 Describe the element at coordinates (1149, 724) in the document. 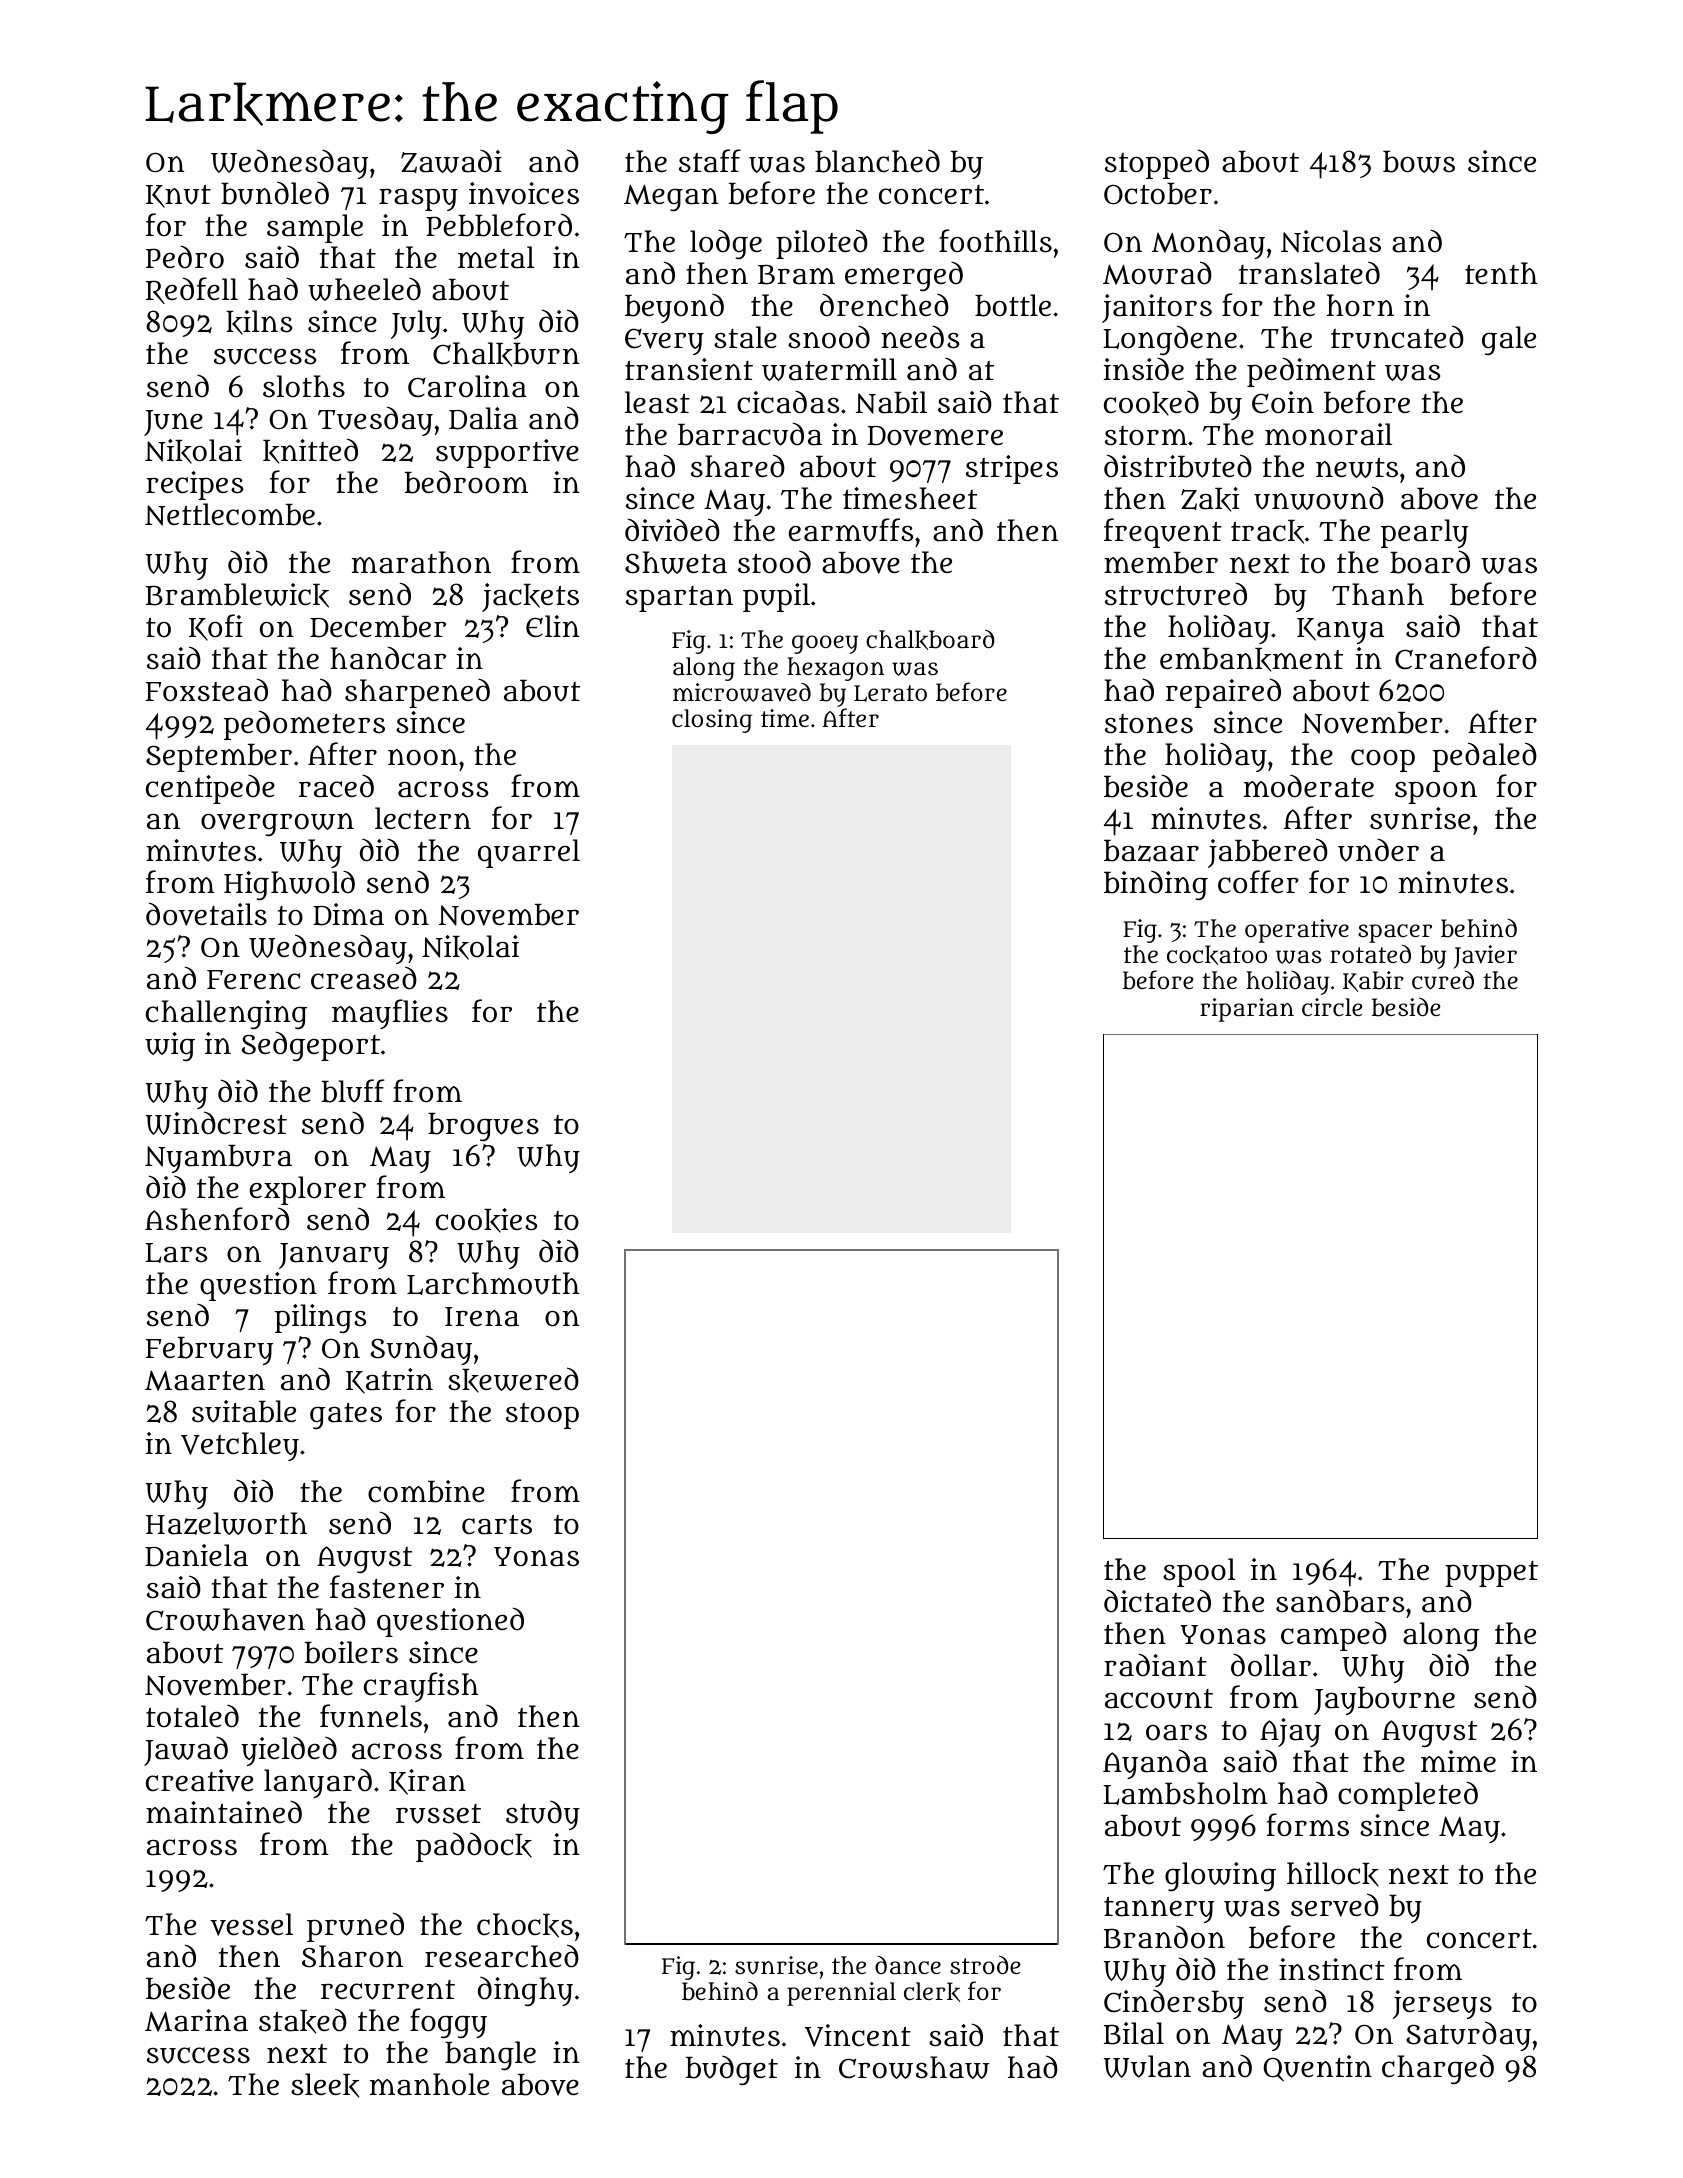

I see `stones` at that location.
